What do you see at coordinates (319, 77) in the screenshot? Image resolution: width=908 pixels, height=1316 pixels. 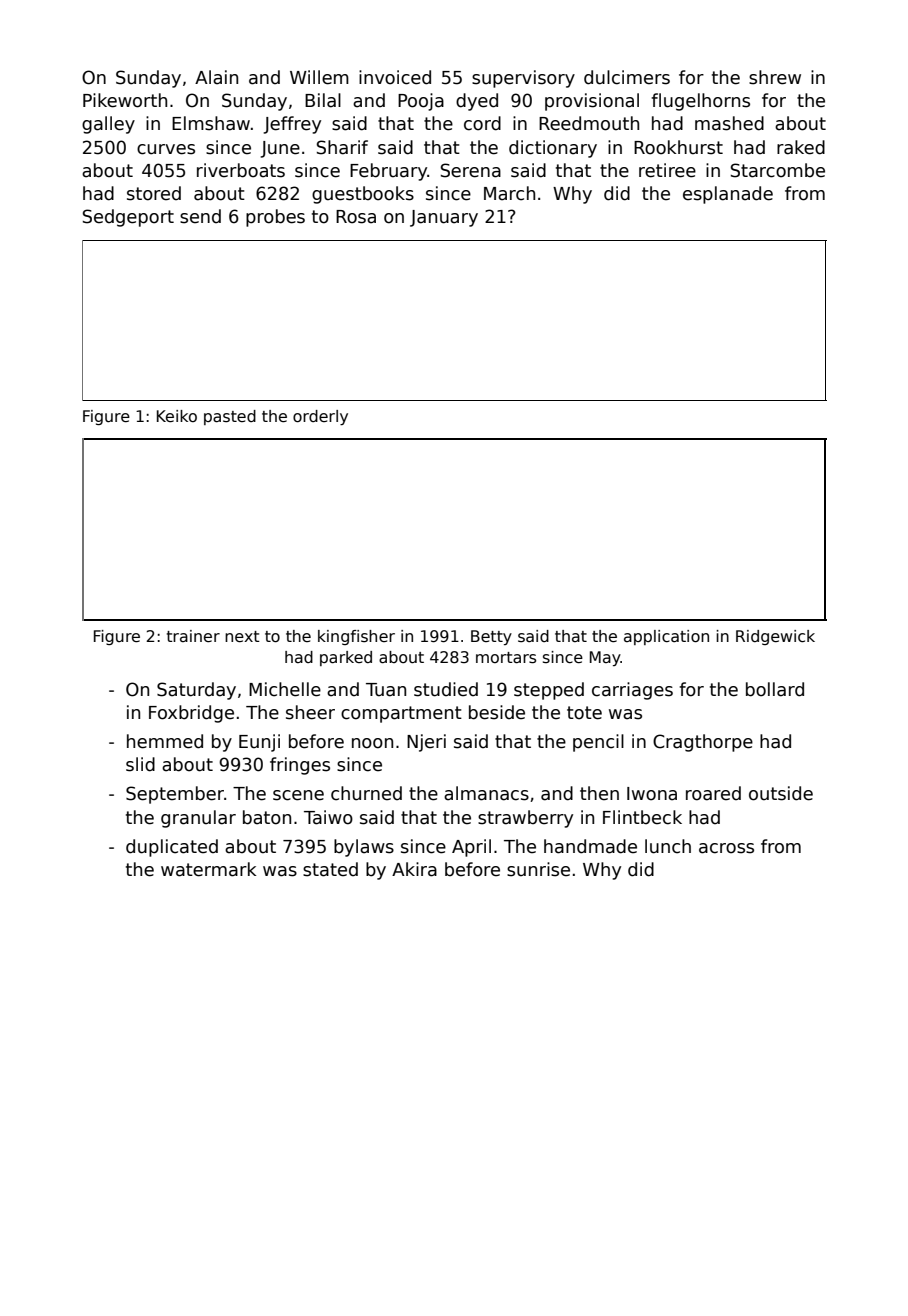 I see `Willem` at bounding box center [319, 77].
